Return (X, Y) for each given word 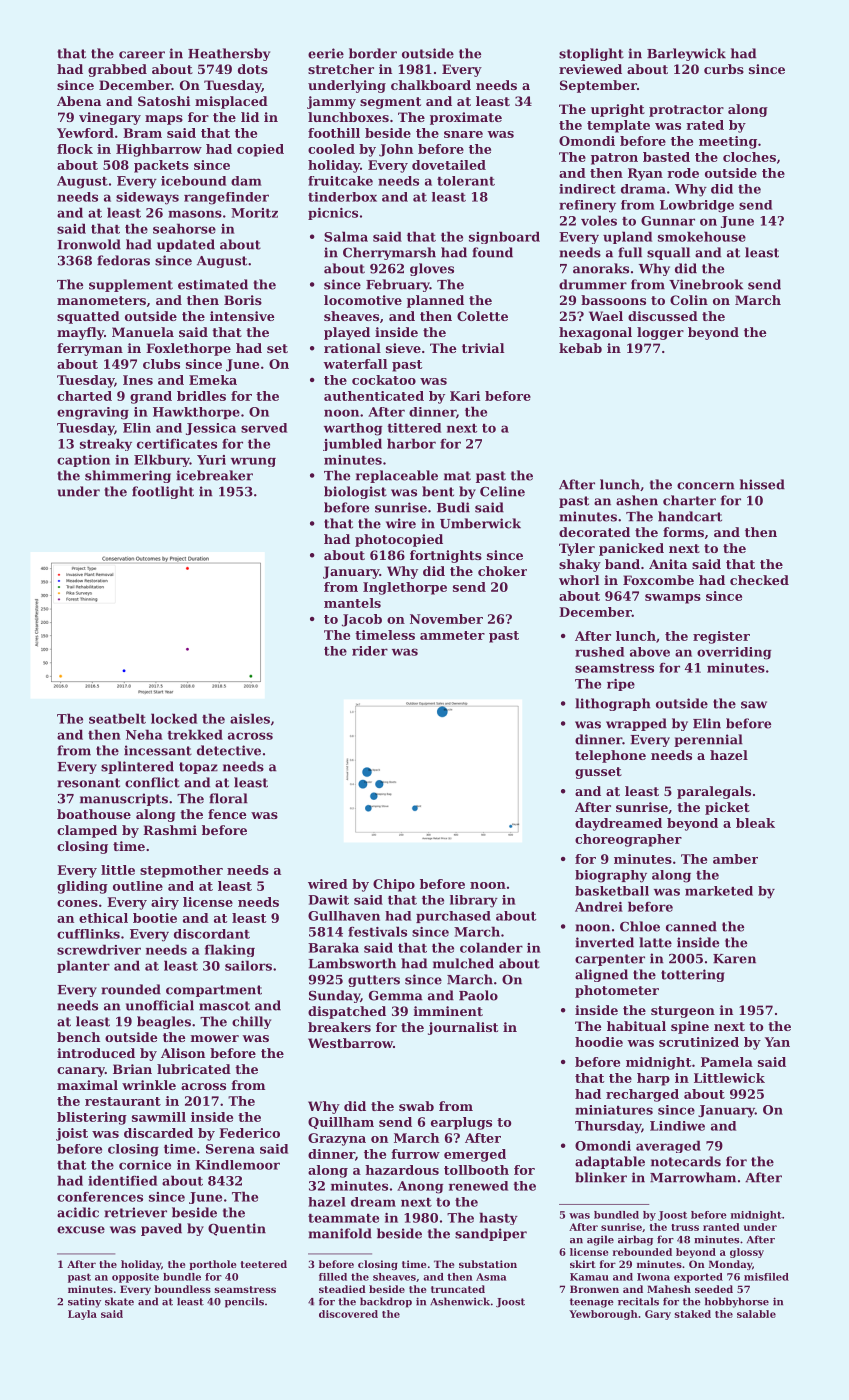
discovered (348, 1314)
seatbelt (117, 718)
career (142, 55)
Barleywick (686, 54)
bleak (755, 823)
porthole (212, 1265)
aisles (250, 718)
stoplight (591, 54)
